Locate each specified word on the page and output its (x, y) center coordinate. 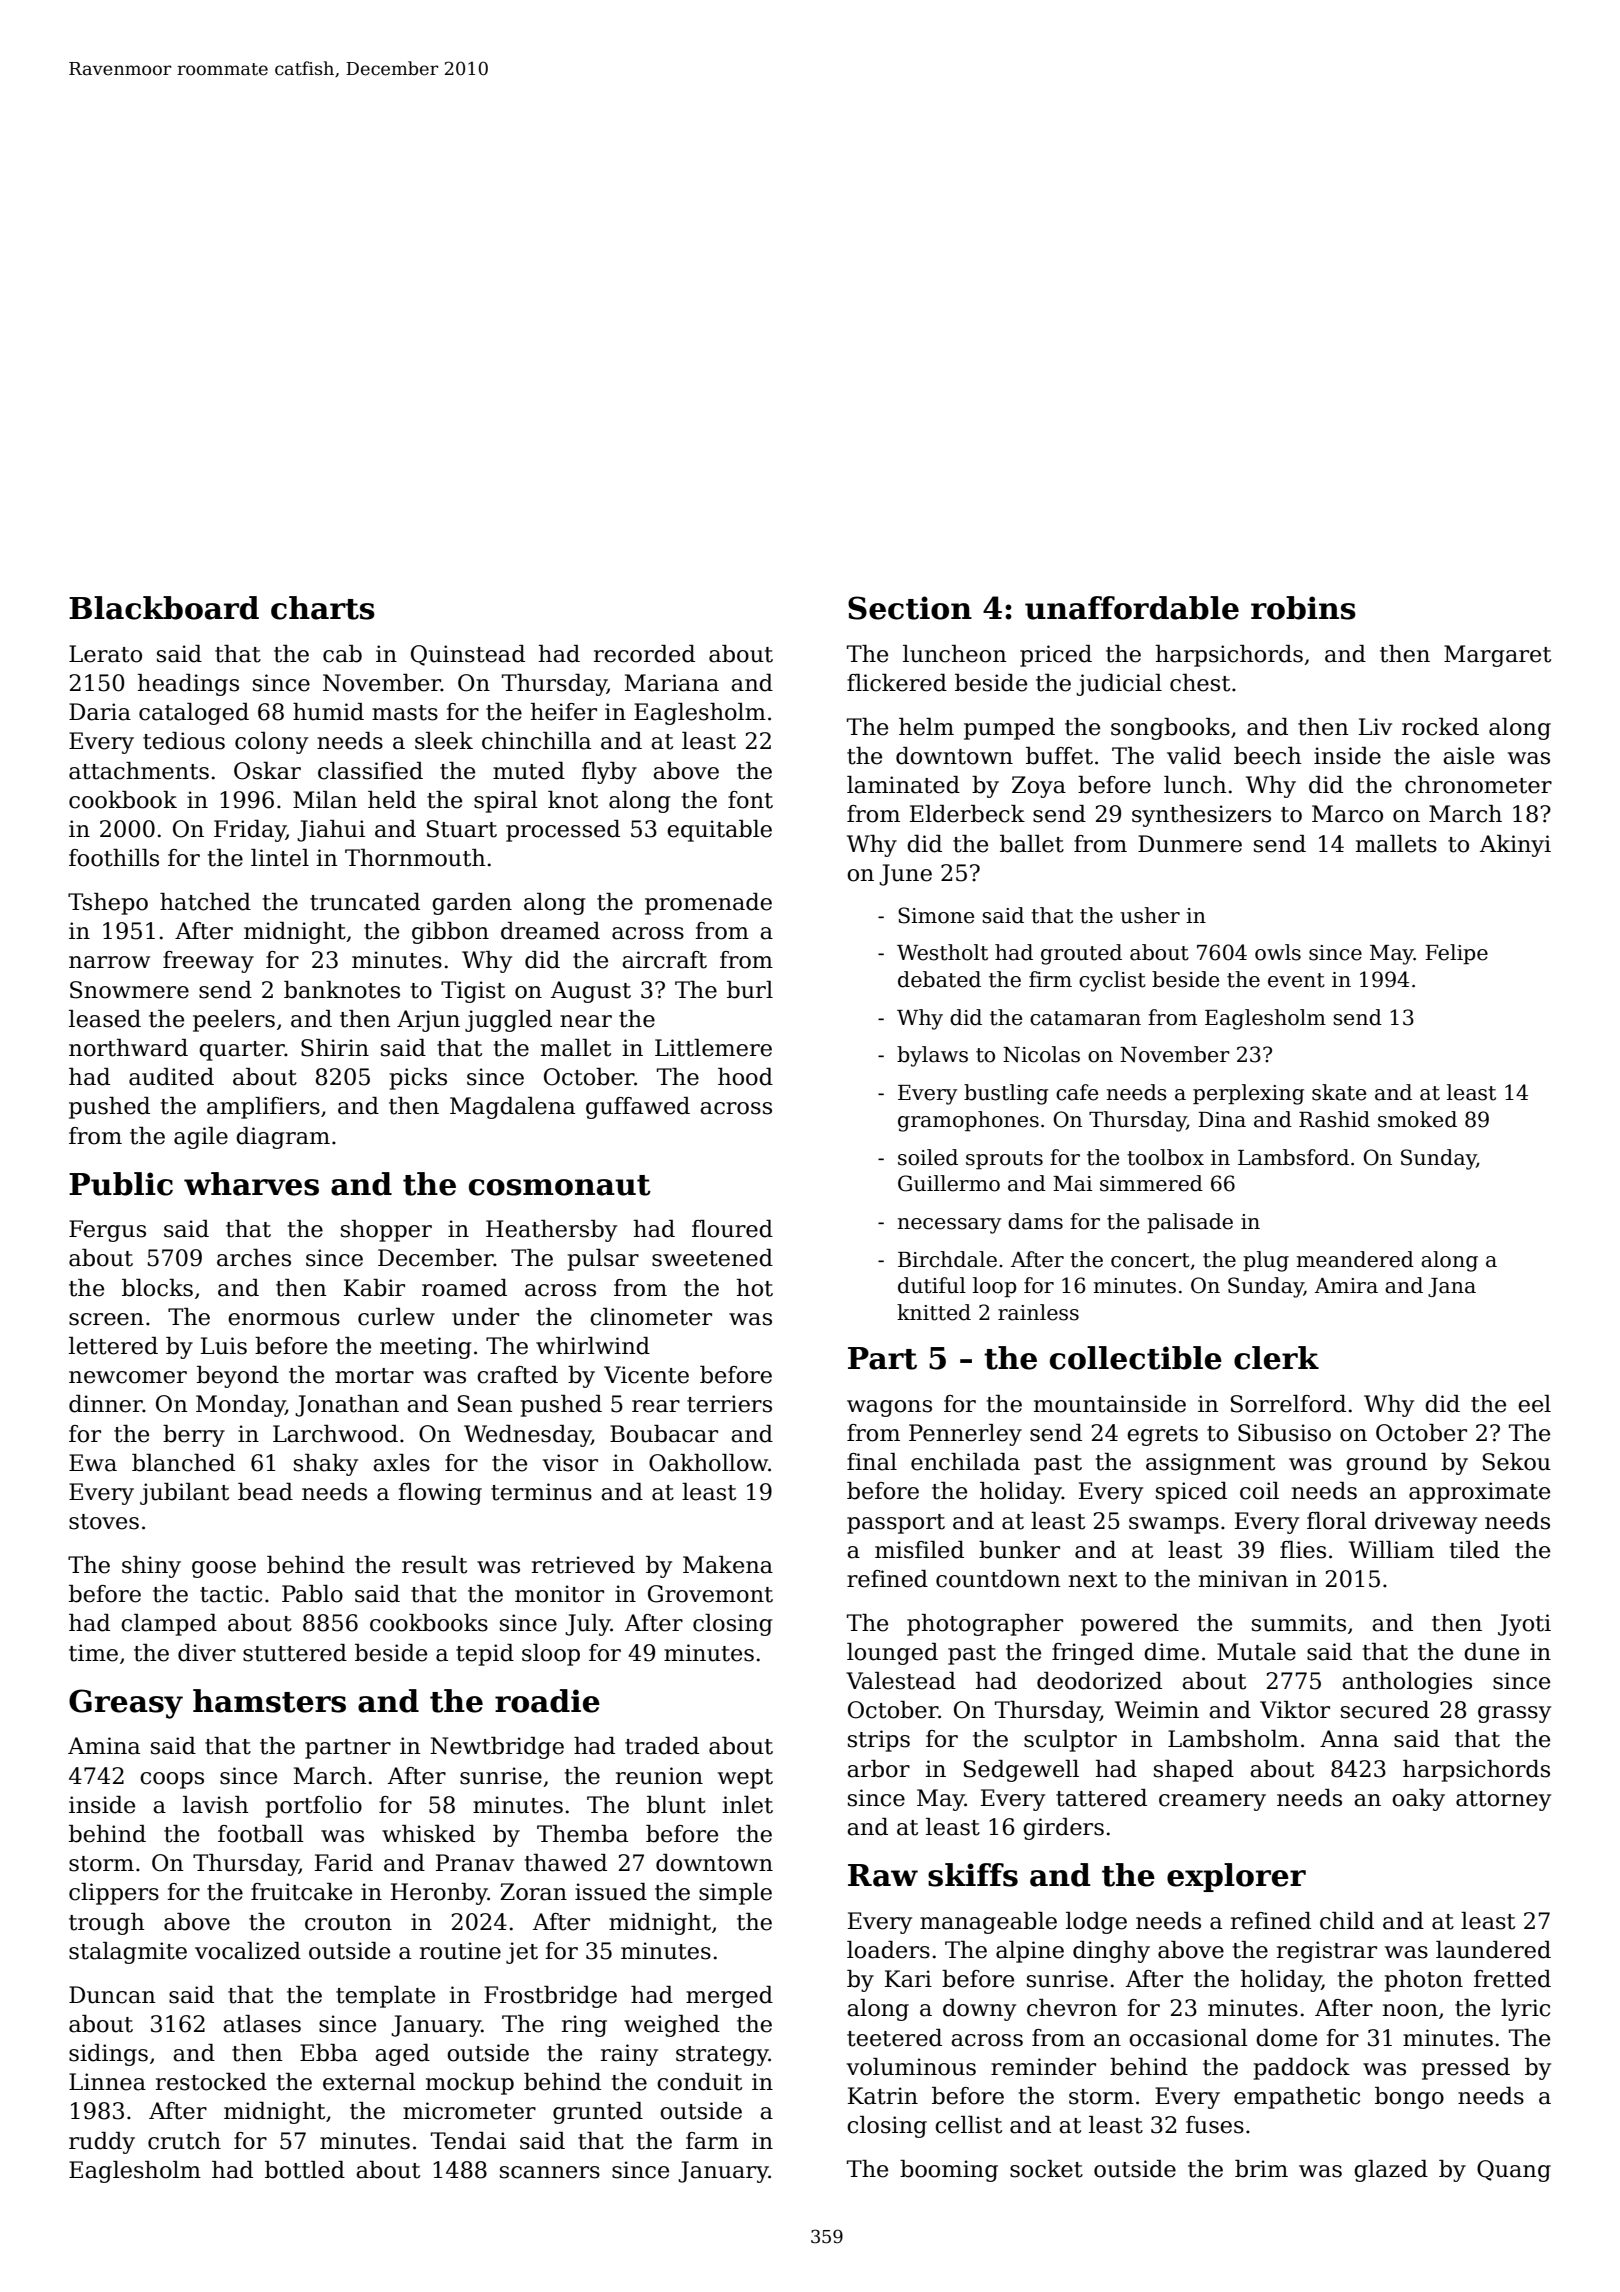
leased (105, 1019)
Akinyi (1515, 846)
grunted (598, 2113)
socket (1046, 2169)
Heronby (439, 1894)
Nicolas (1041, 1054)
